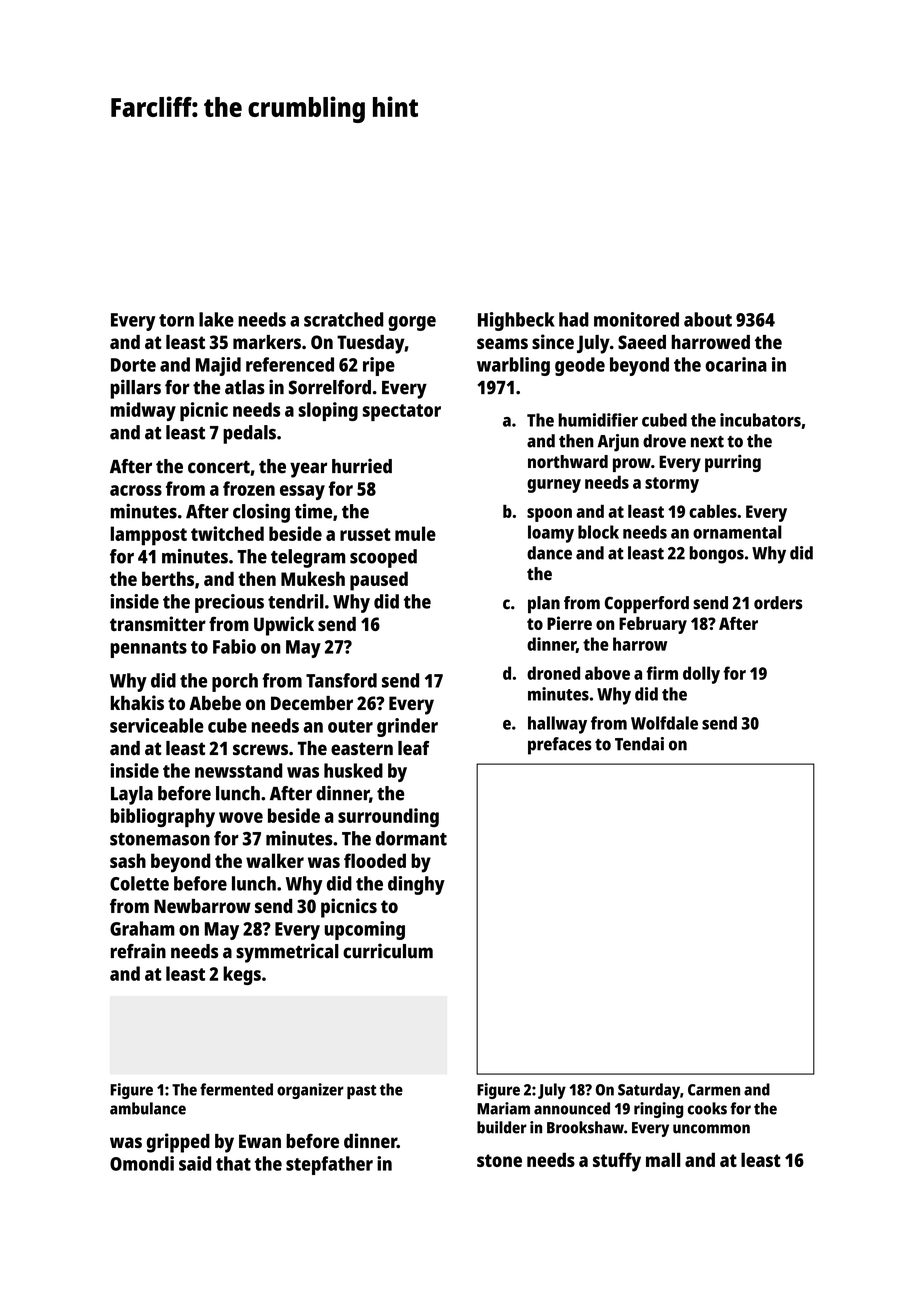  What do you see at coordinates (235, 682) in the screenshot?
I see `porch` at bounding box center [235, 682].
